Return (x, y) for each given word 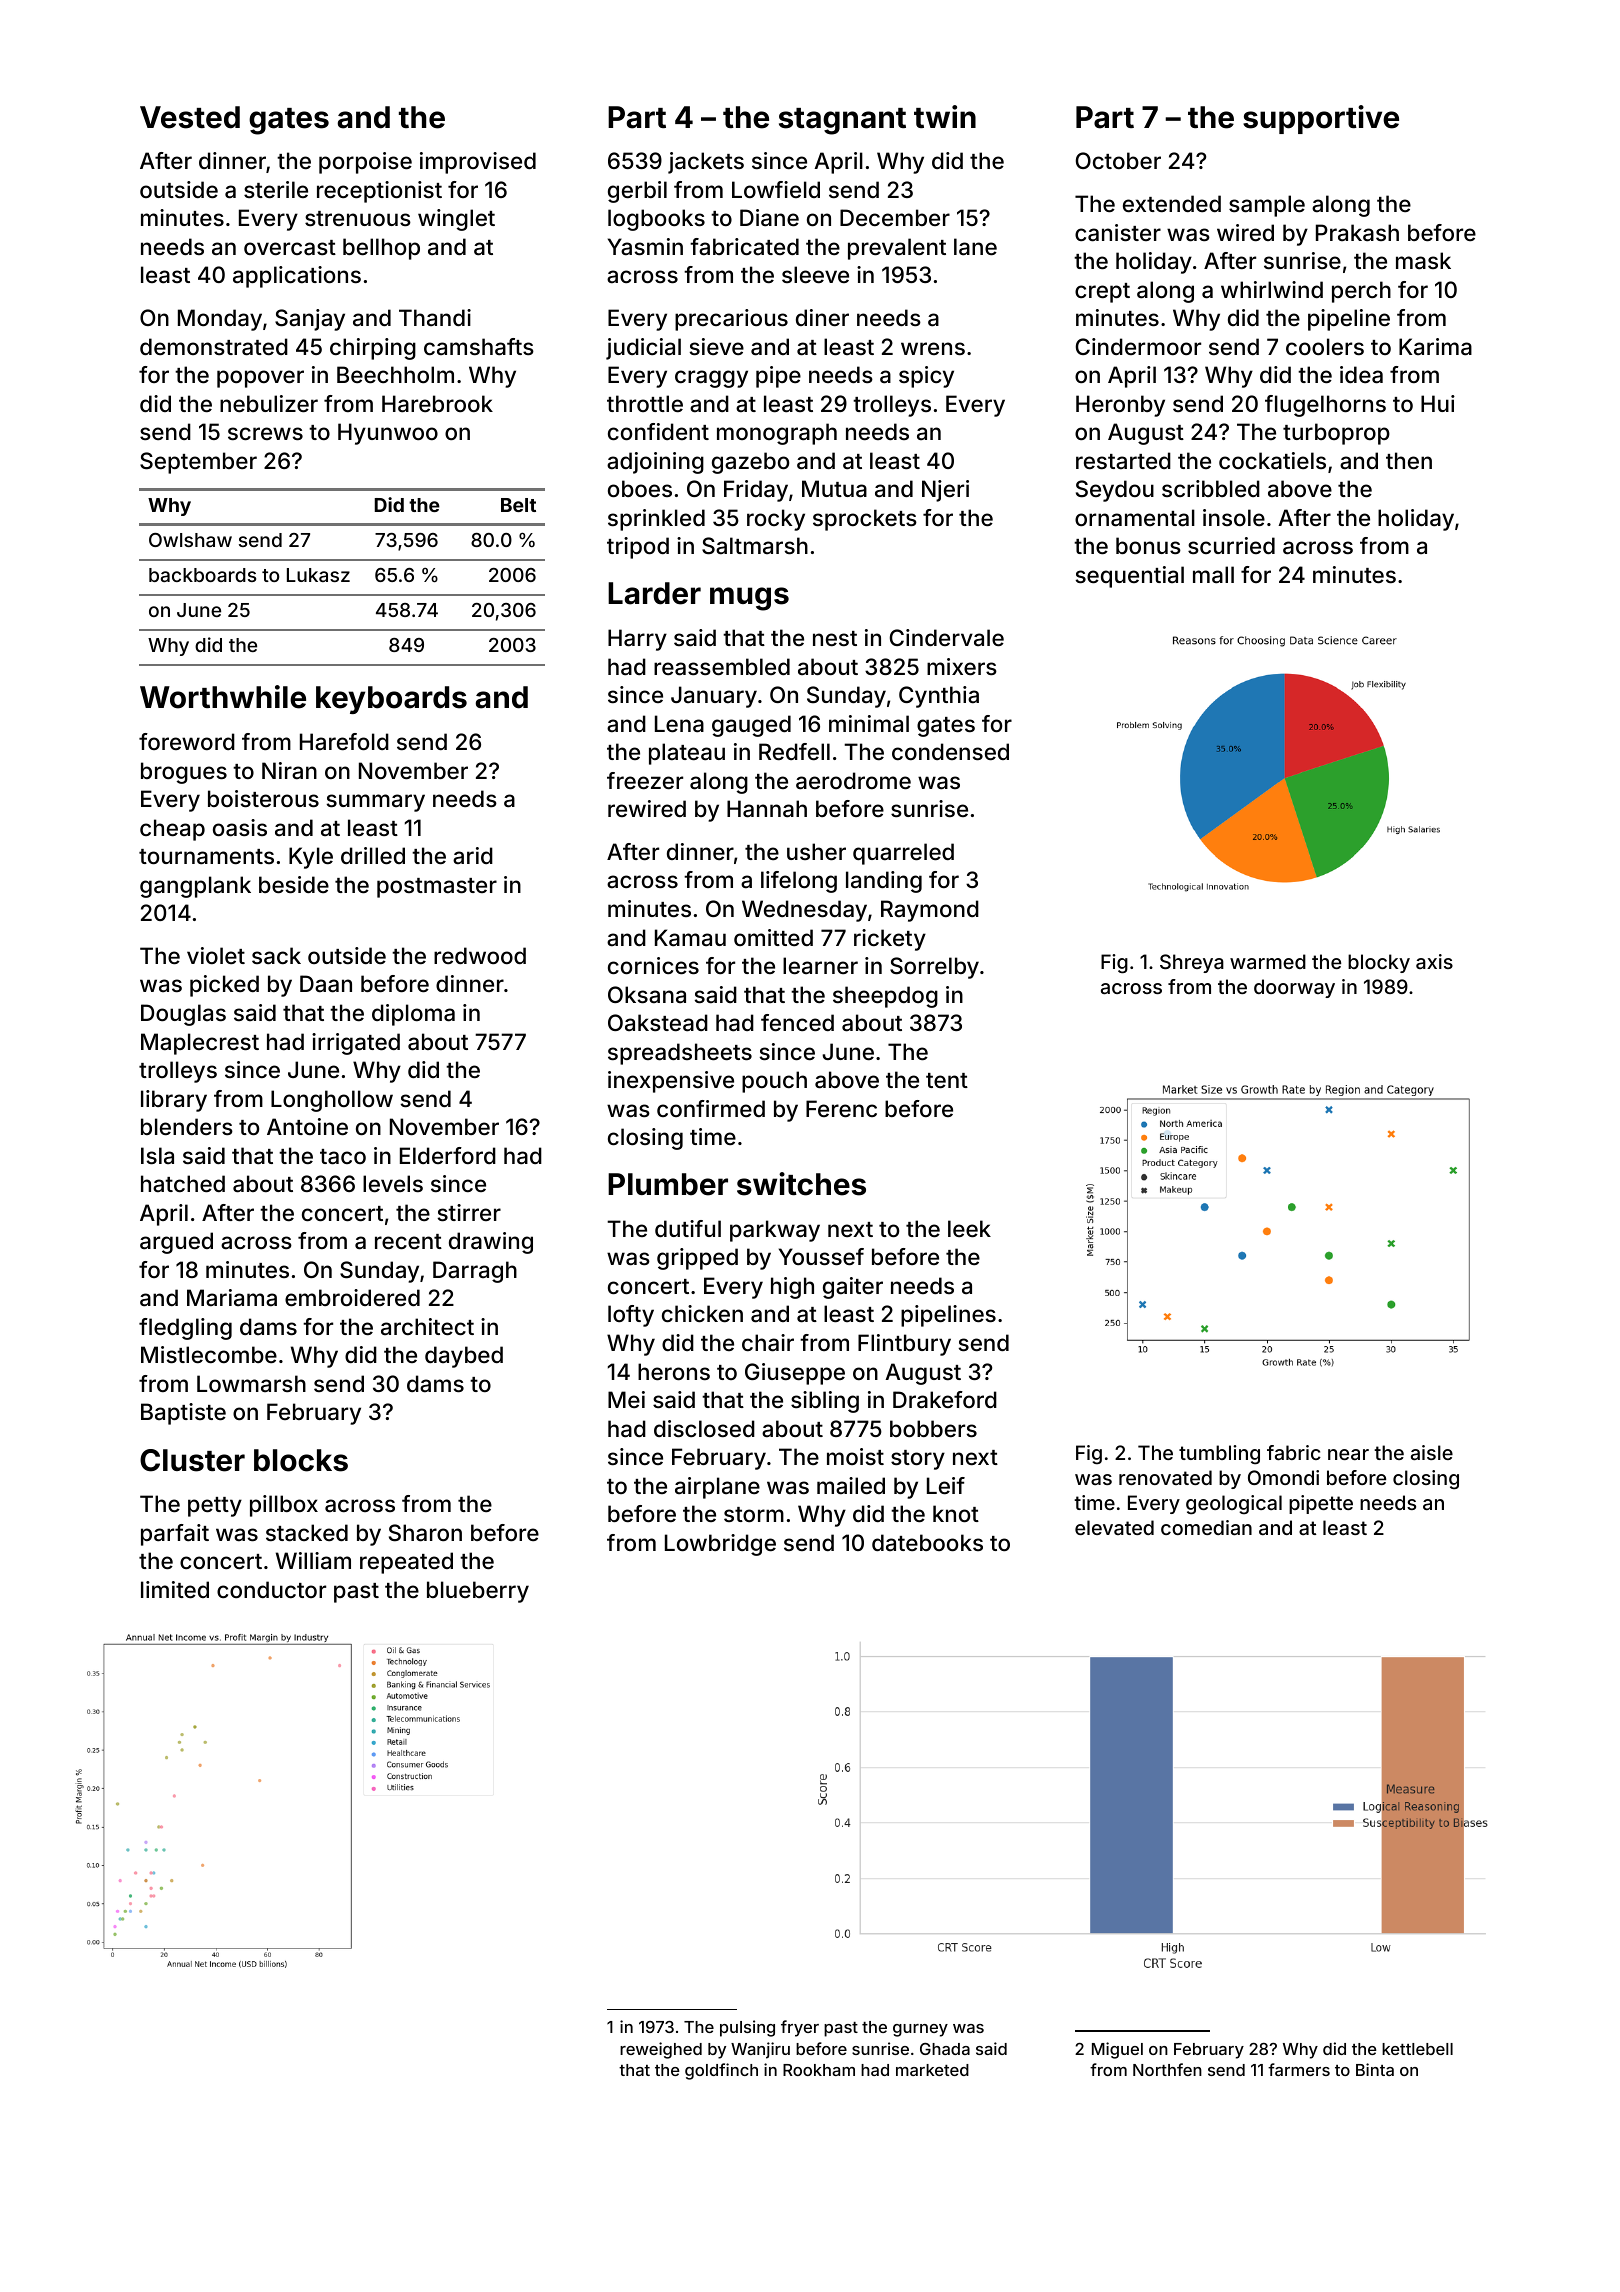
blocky (1379, 963)
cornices (653, 965)
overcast (290, 248)
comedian (1206, 1527)
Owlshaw (190, 540)
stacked (307, 1533)
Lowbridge (720, 1545)
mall (1213, 575)
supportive (1321, 119)
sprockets (865, 520)
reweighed (661, 2050)
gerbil (637, 192)
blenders (187, 1126)
